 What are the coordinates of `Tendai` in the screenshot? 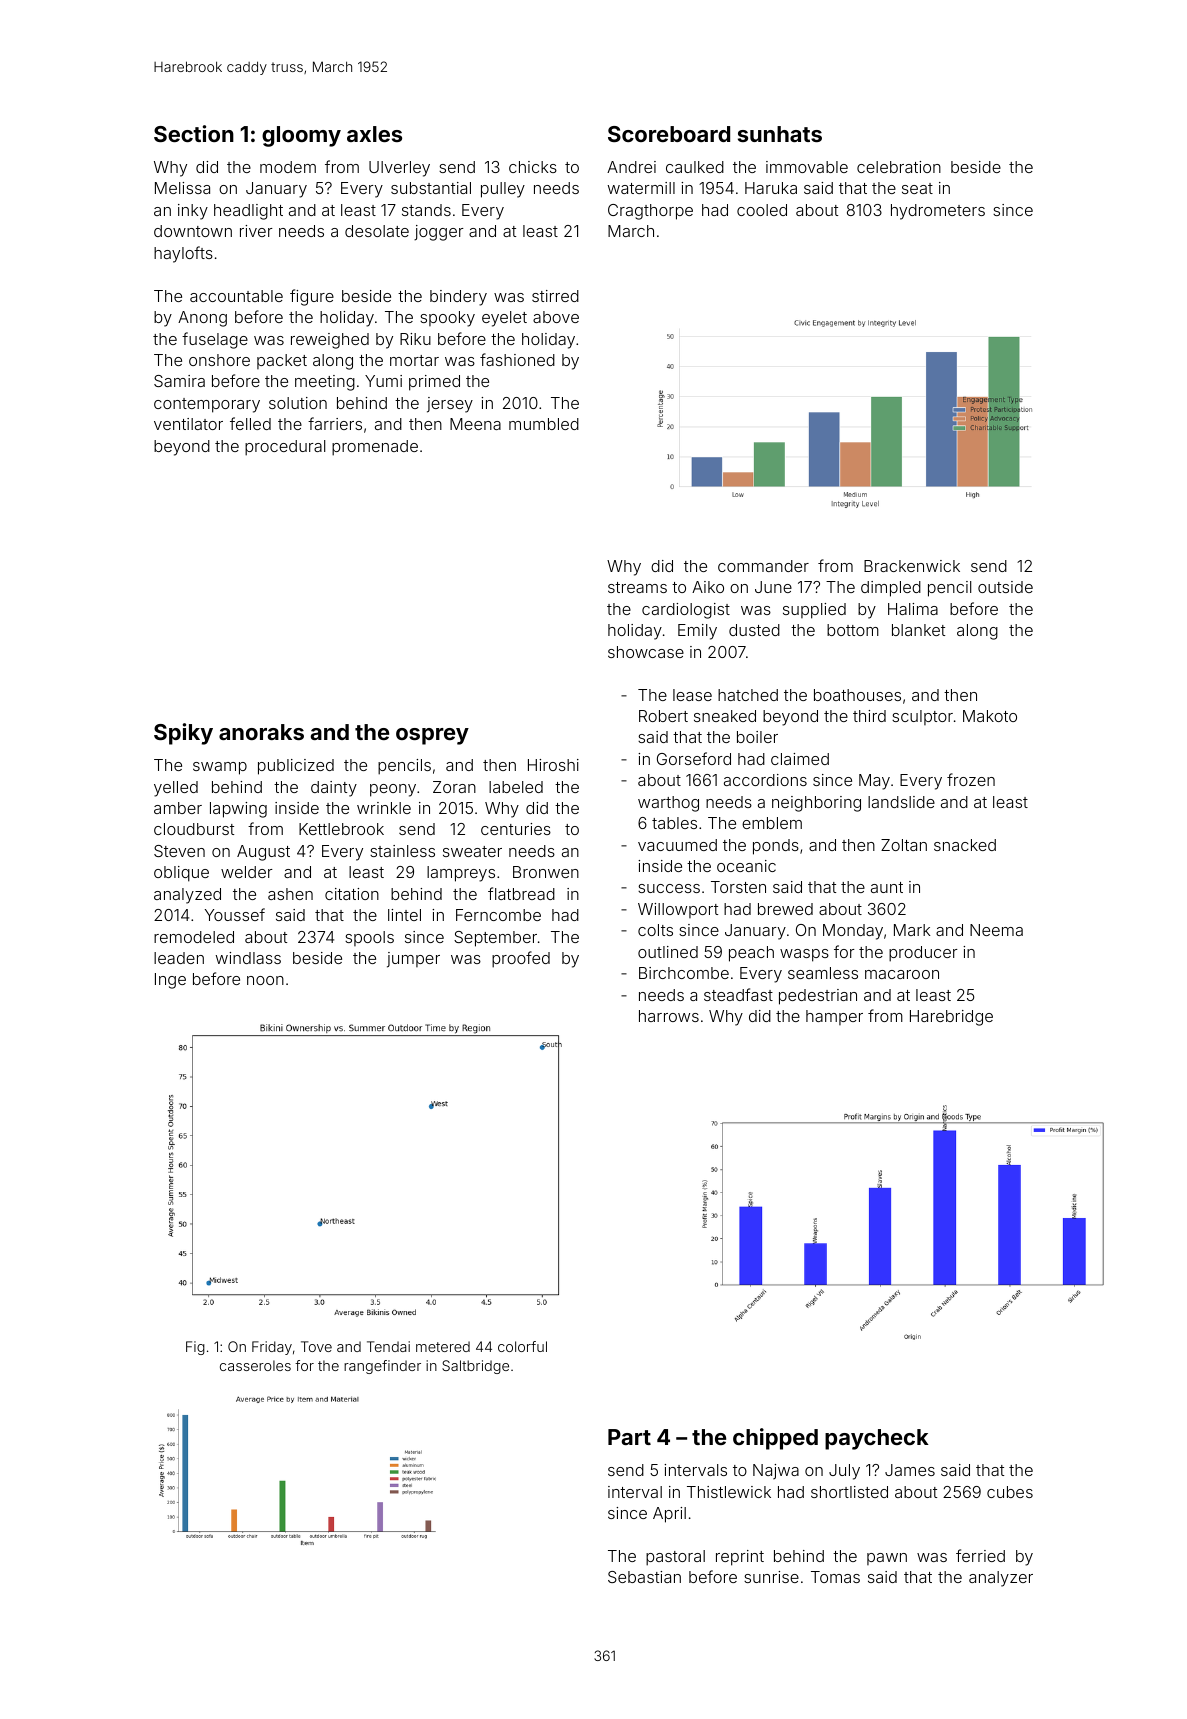 It's located at (388, 1346).
